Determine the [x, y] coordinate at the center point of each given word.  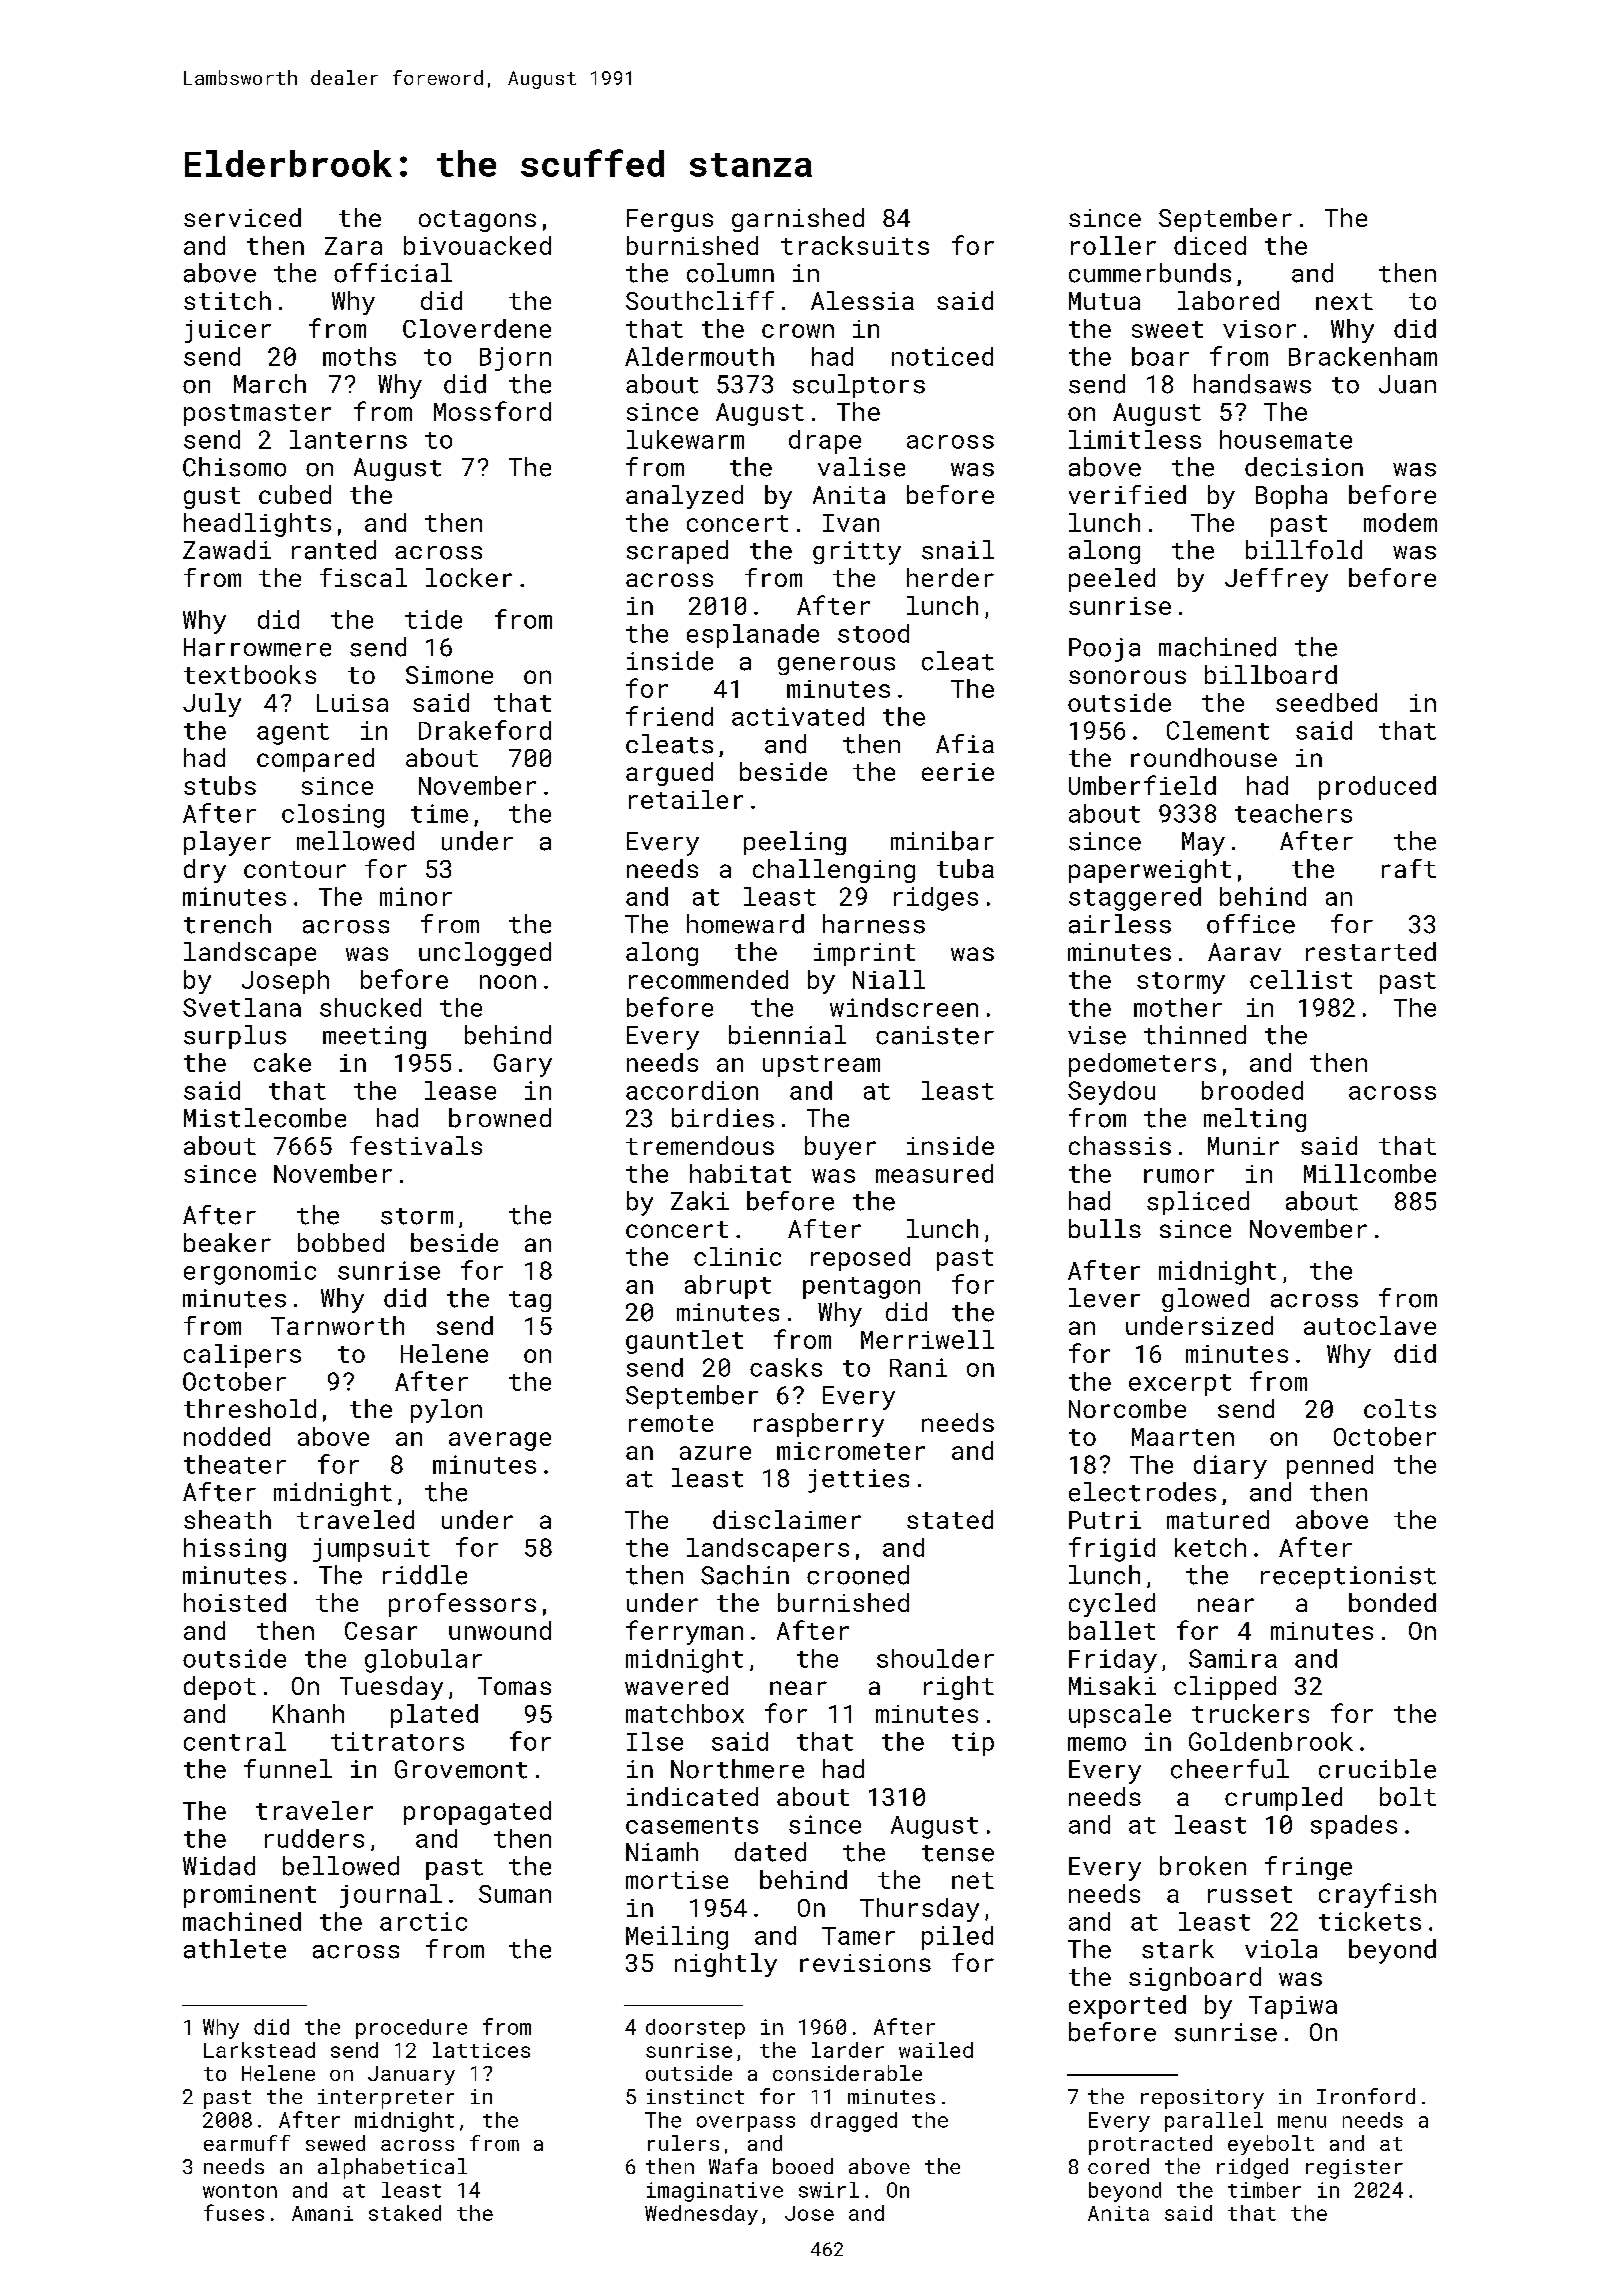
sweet [1167, 329]
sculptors [859, 386]
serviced [242, 217]
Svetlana [242, 1007]
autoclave [1370, 1325]
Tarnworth [337, 1325]
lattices [481, 2050]
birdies [723, 1118]
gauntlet [684, 1342]
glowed [1205, 1300]
